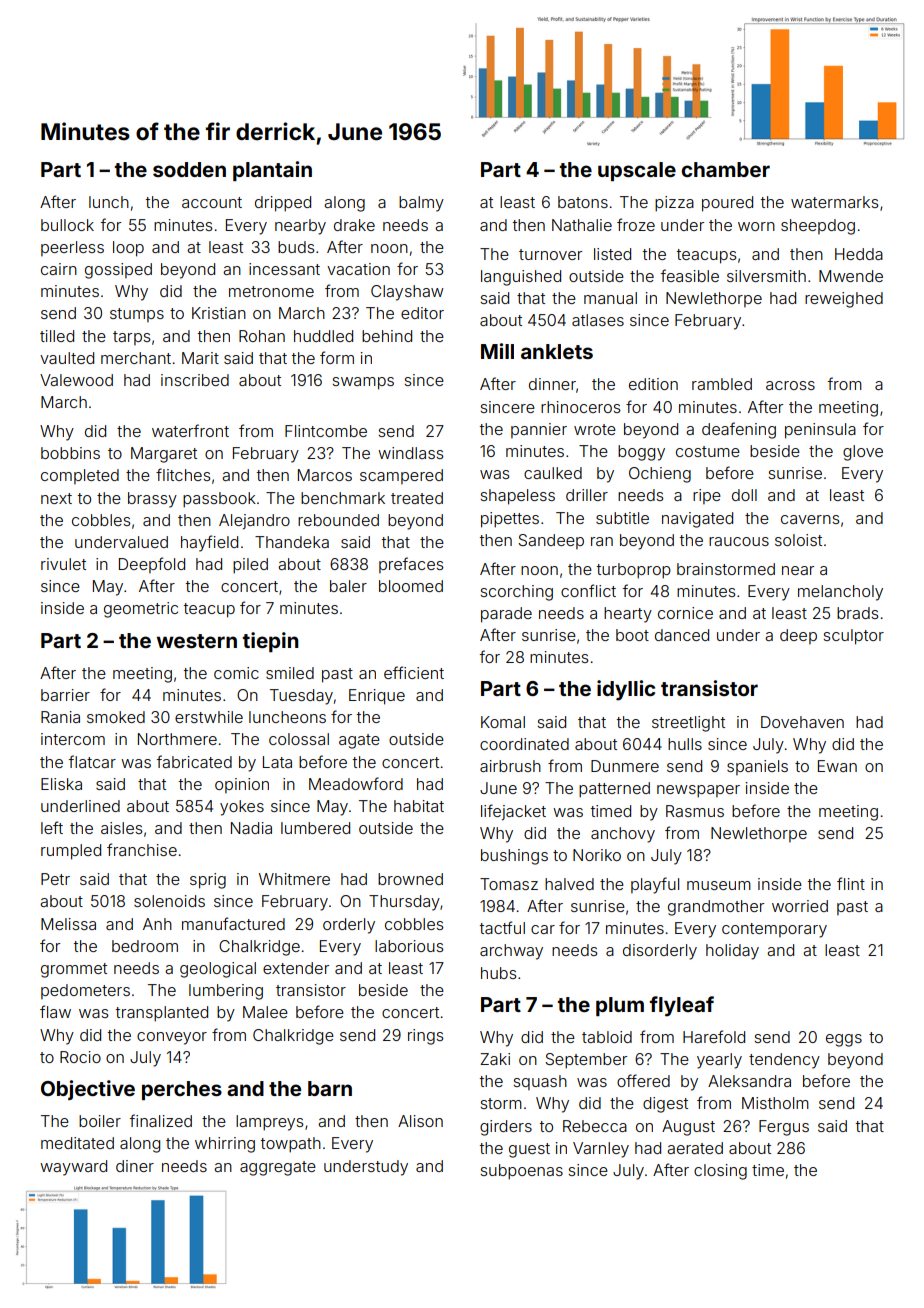 This document has width=924, height=1308. Describe the element at coordinates (421, 204) in the document. I see `balmy` at that location.
